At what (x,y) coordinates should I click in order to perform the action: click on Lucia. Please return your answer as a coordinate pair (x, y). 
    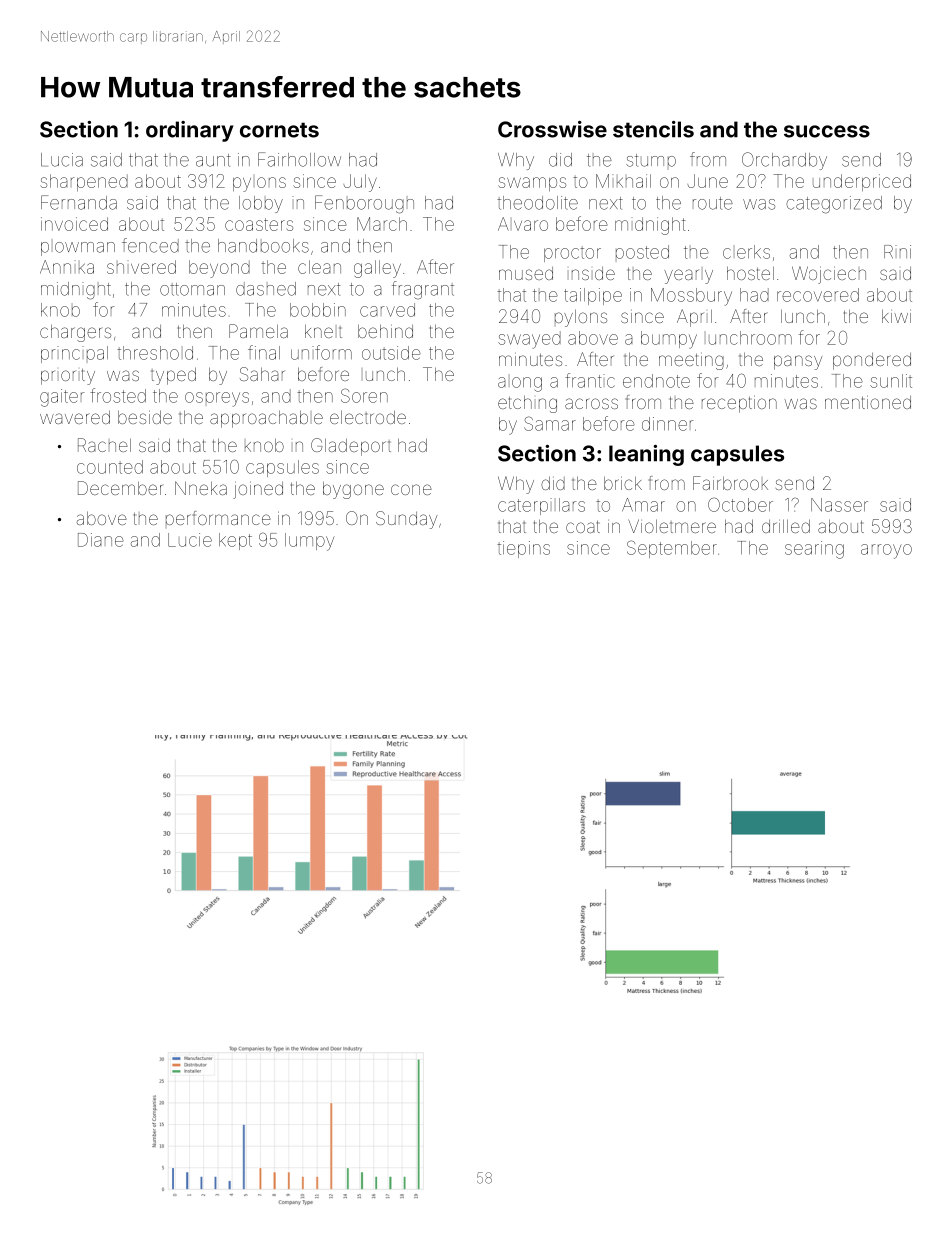
    Looking at the image, I should click on (62, 160).
